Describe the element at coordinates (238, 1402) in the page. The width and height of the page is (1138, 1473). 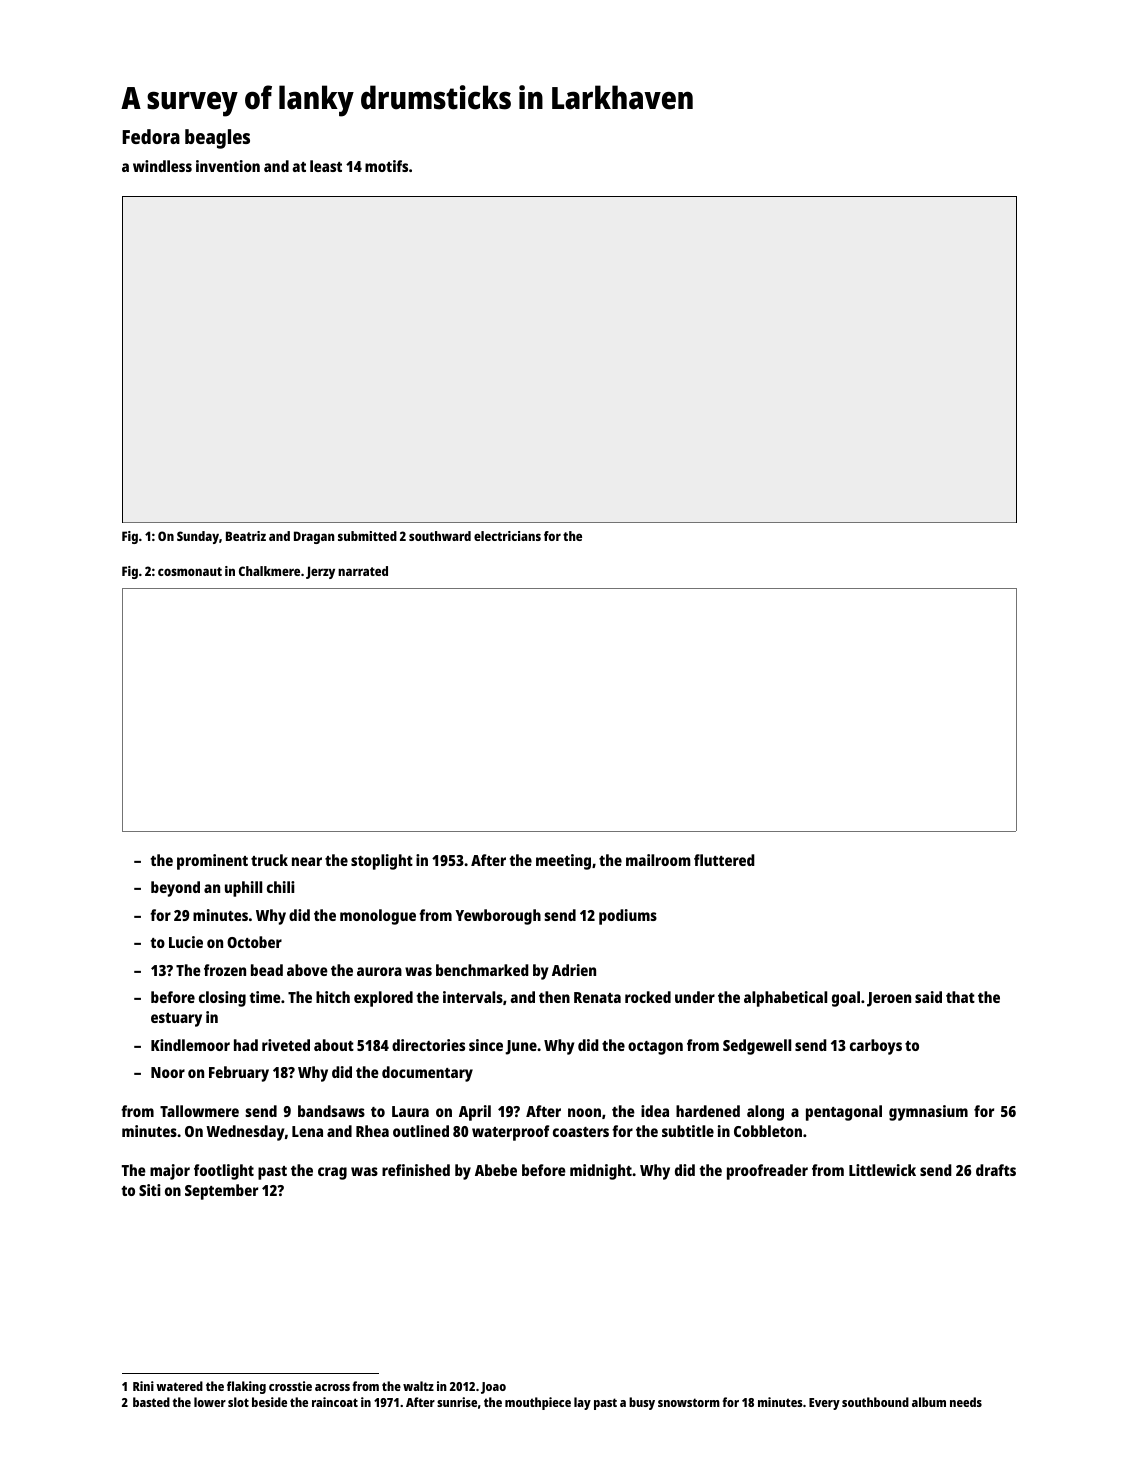
I see `slot` at that location.
